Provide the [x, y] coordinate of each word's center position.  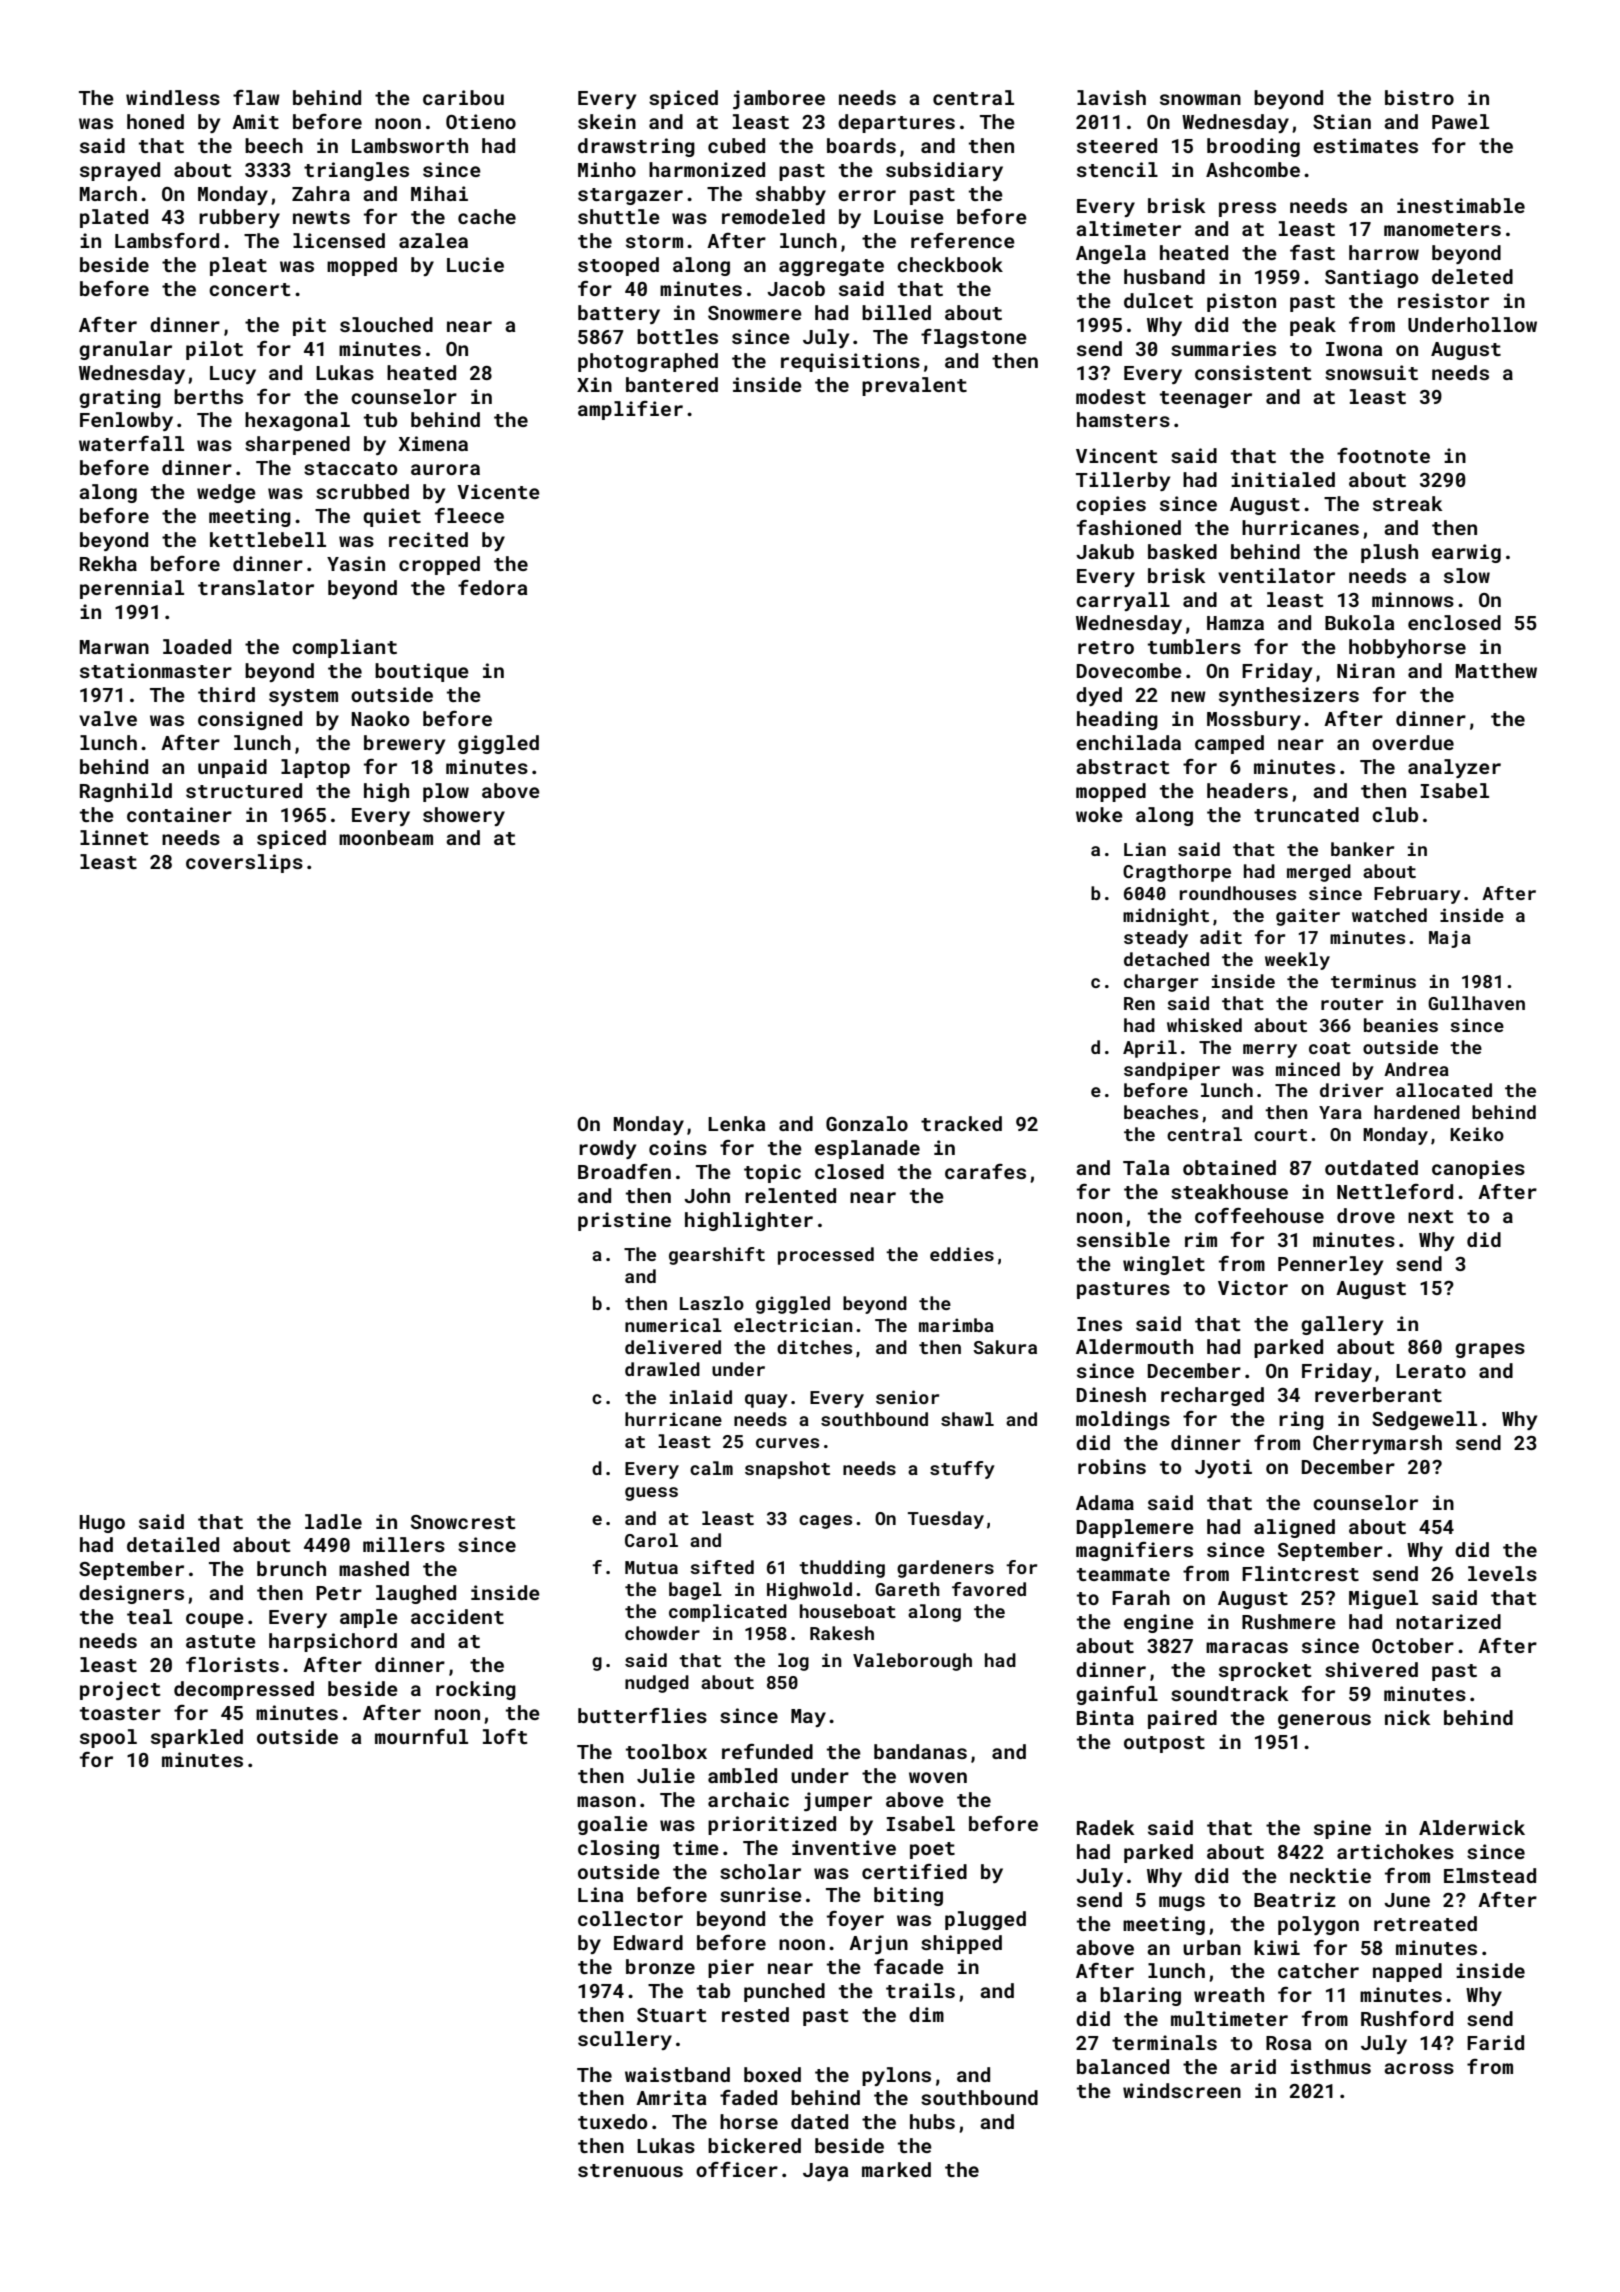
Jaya [825, 2172]
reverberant [1378, 1394]
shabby [791, 195]
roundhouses [1238, 893]
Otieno [481, 121]
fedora [492, 587]
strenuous [630, 2170]
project [120, 1690]
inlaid [701, 1397]
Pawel [1460, 121]
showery [464, 816]
